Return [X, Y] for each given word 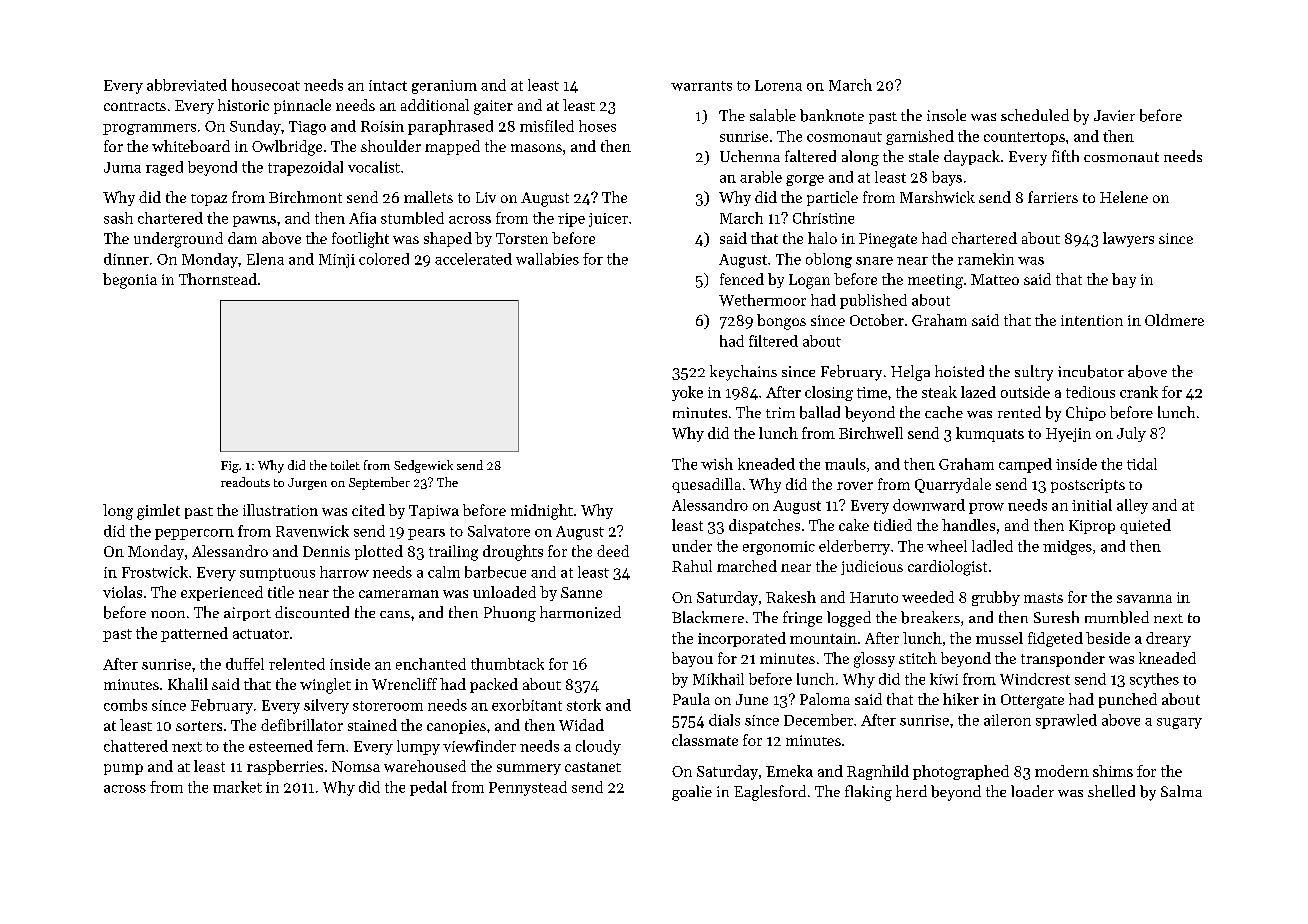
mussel [999, 638]
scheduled [1035, 115]
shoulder [391, 146]
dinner [126, 259]
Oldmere [1174, 320]
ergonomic [779, 548]
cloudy [598, 747]
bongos [781, 322]
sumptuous [277, 574]
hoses [597, 126]
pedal [428, 788]
